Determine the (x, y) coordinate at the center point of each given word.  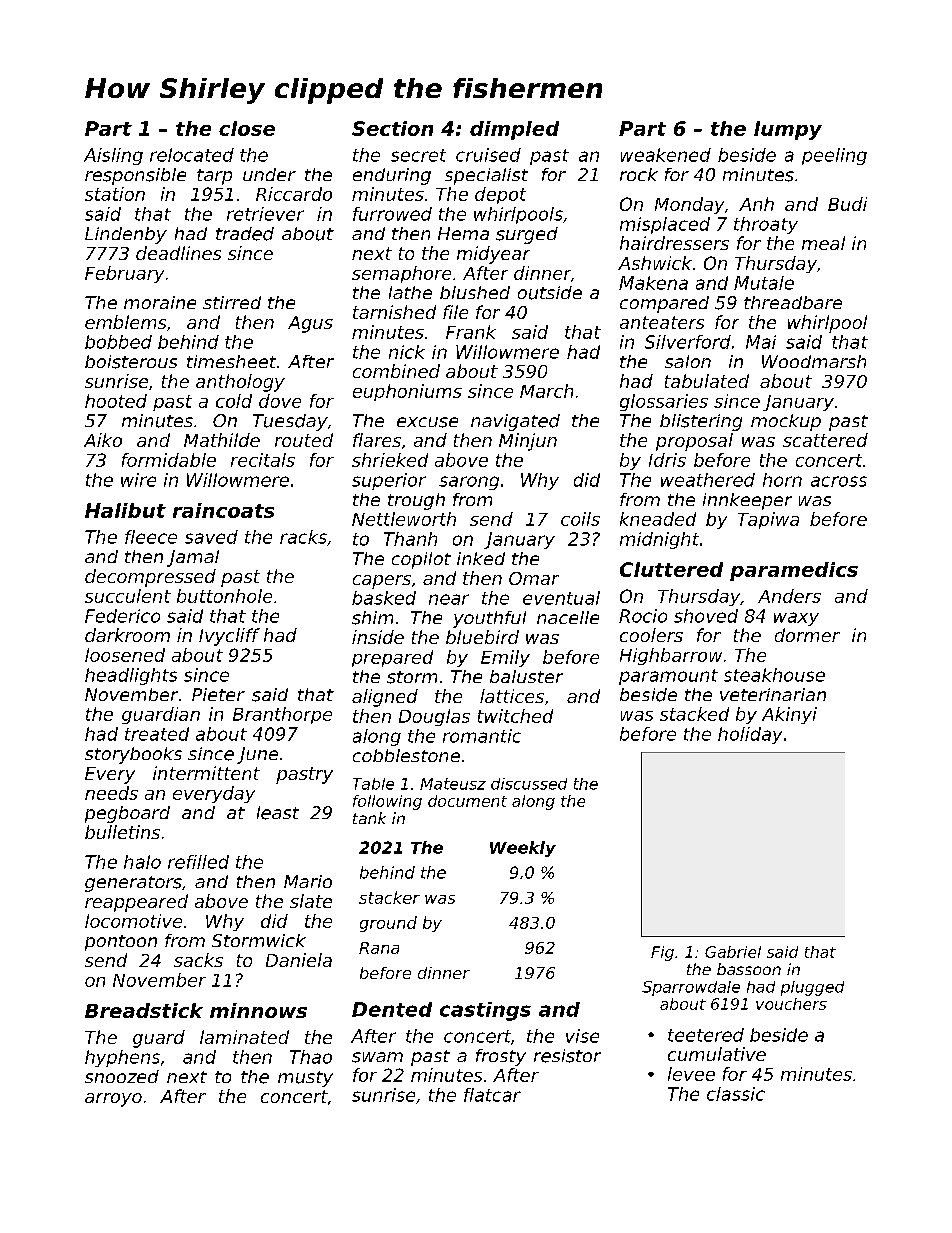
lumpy (788, 130)
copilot (421, 560)
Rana (379, 948)
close (247, 128)
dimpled (514, 130)
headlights (131, 676)
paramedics (794, 571)
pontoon (121, 943)
